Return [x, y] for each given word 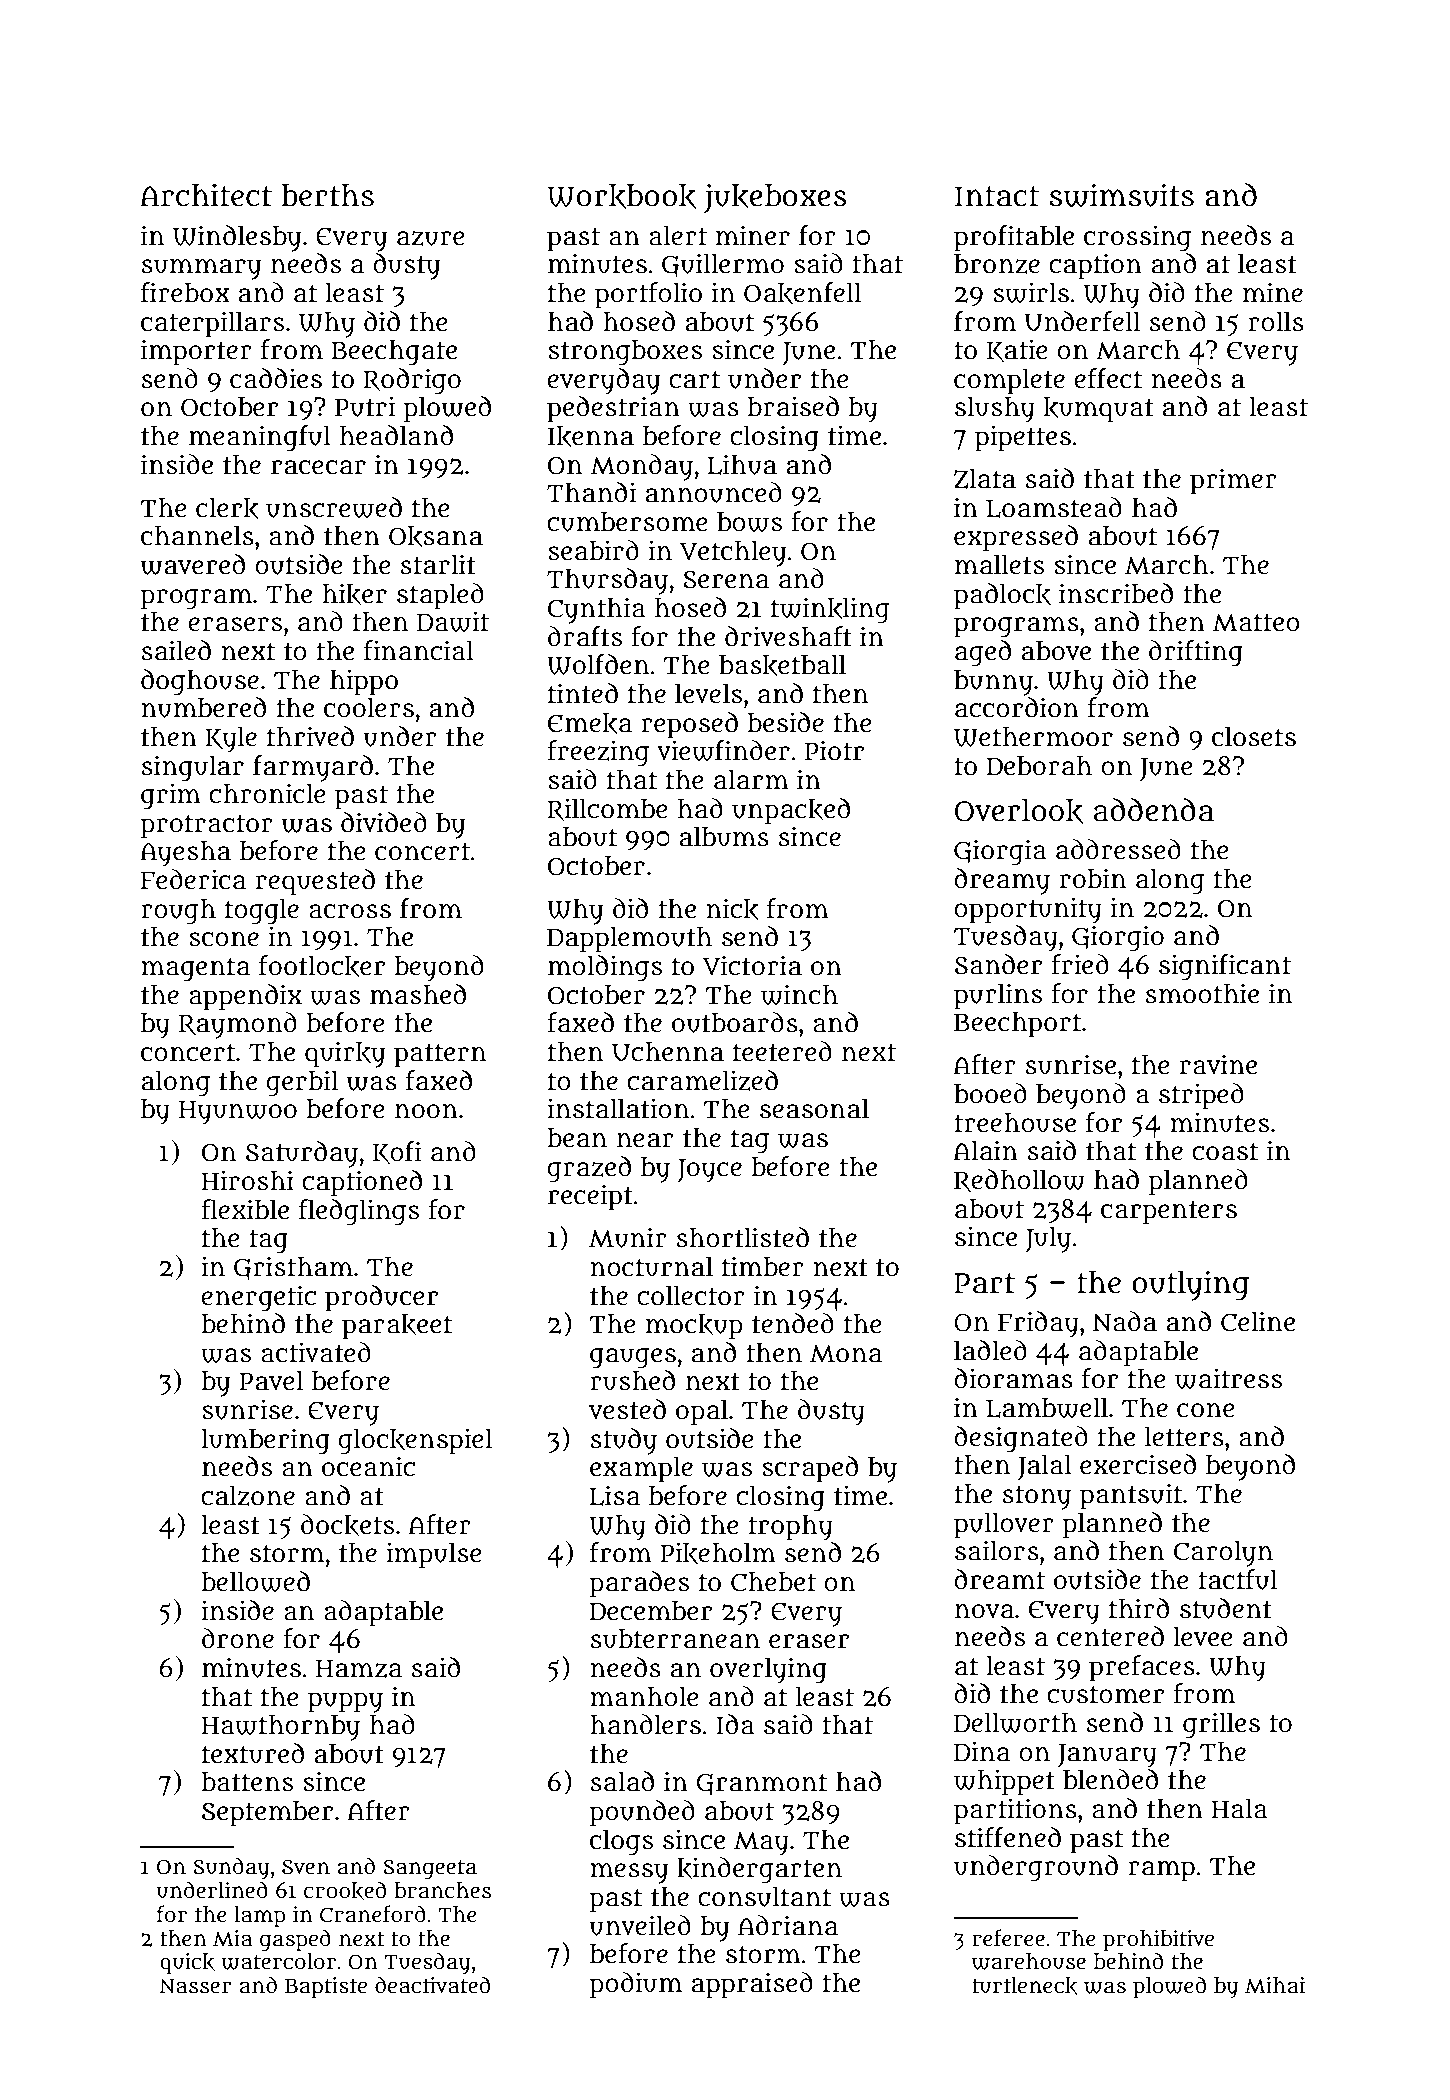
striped [1201, 1096]
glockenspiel [415, 1441]
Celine [1258, 1321]
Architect [206, 195]
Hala [1239, 1808]
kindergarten [759, 1870]
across [350, 911]
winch [799, 994]
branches [442, 1890]
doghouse [200, 682]
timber [763, 1266]
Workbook [621, 196]
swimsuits [1122, 195]
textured [253, 1753]
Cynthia [597, 610]
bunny [993, 683]
